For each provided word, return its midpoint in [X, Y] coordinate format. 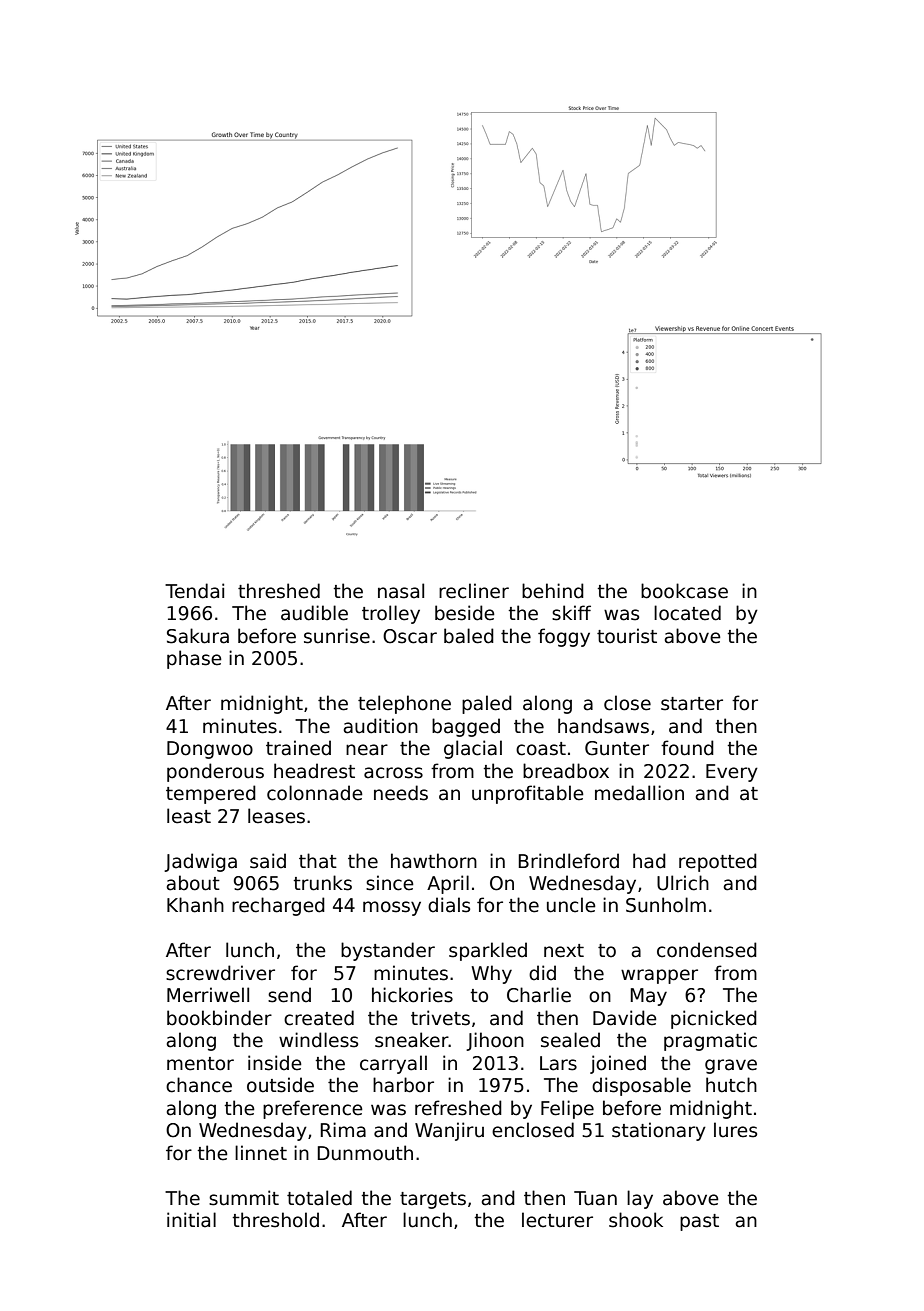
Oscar [410, 636]
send [289, 995]
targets [433, 1200]
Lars [558, 1063]
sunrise [337, 636]
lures [735, 1130]
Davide [625, 1018]
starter [692, 704]
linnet [261, 1153]
